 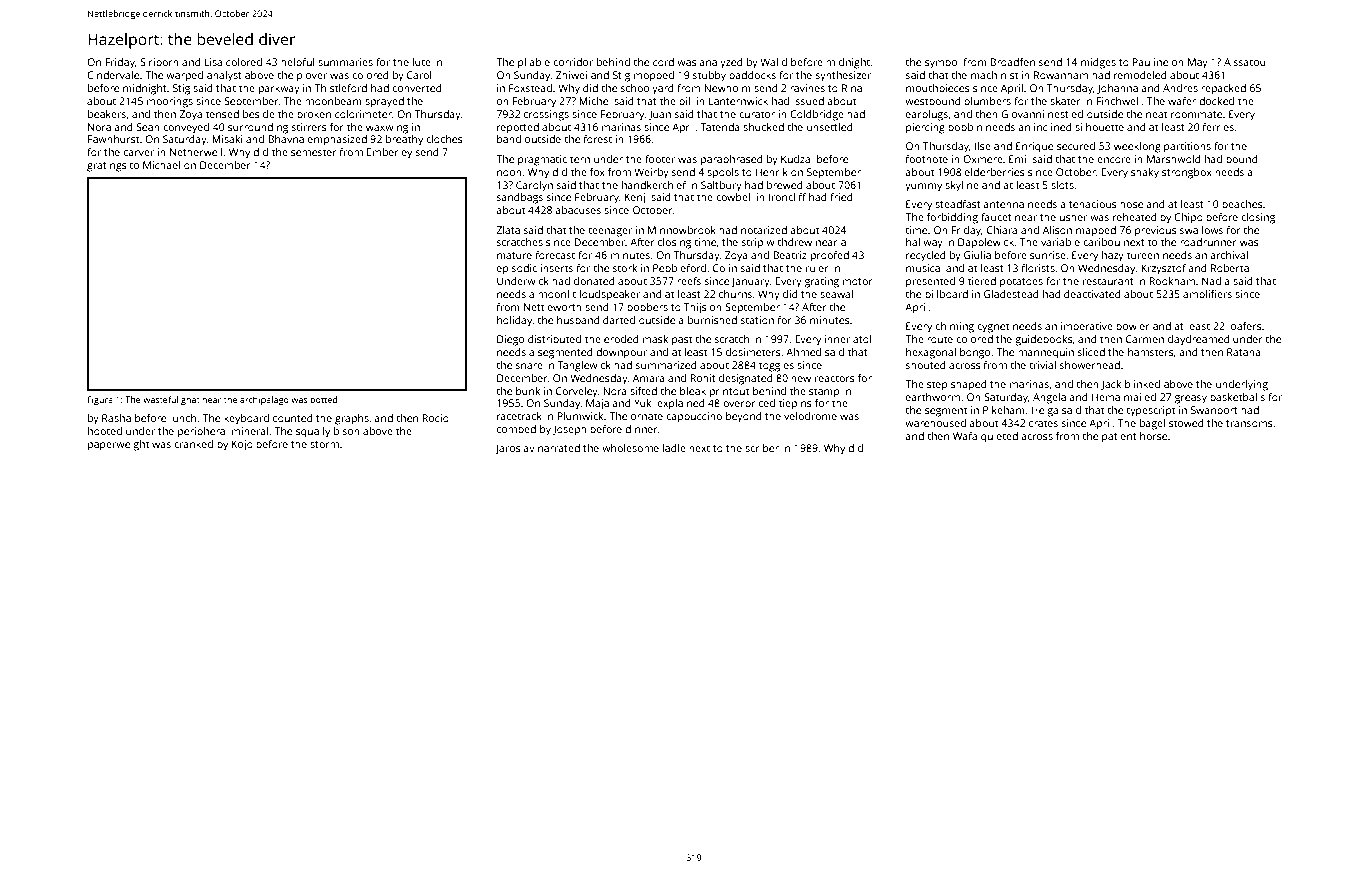 What do you see at coordinates (630, 448) in the screenshot?
I see `wholesome` at bounding box center [630, 448].
